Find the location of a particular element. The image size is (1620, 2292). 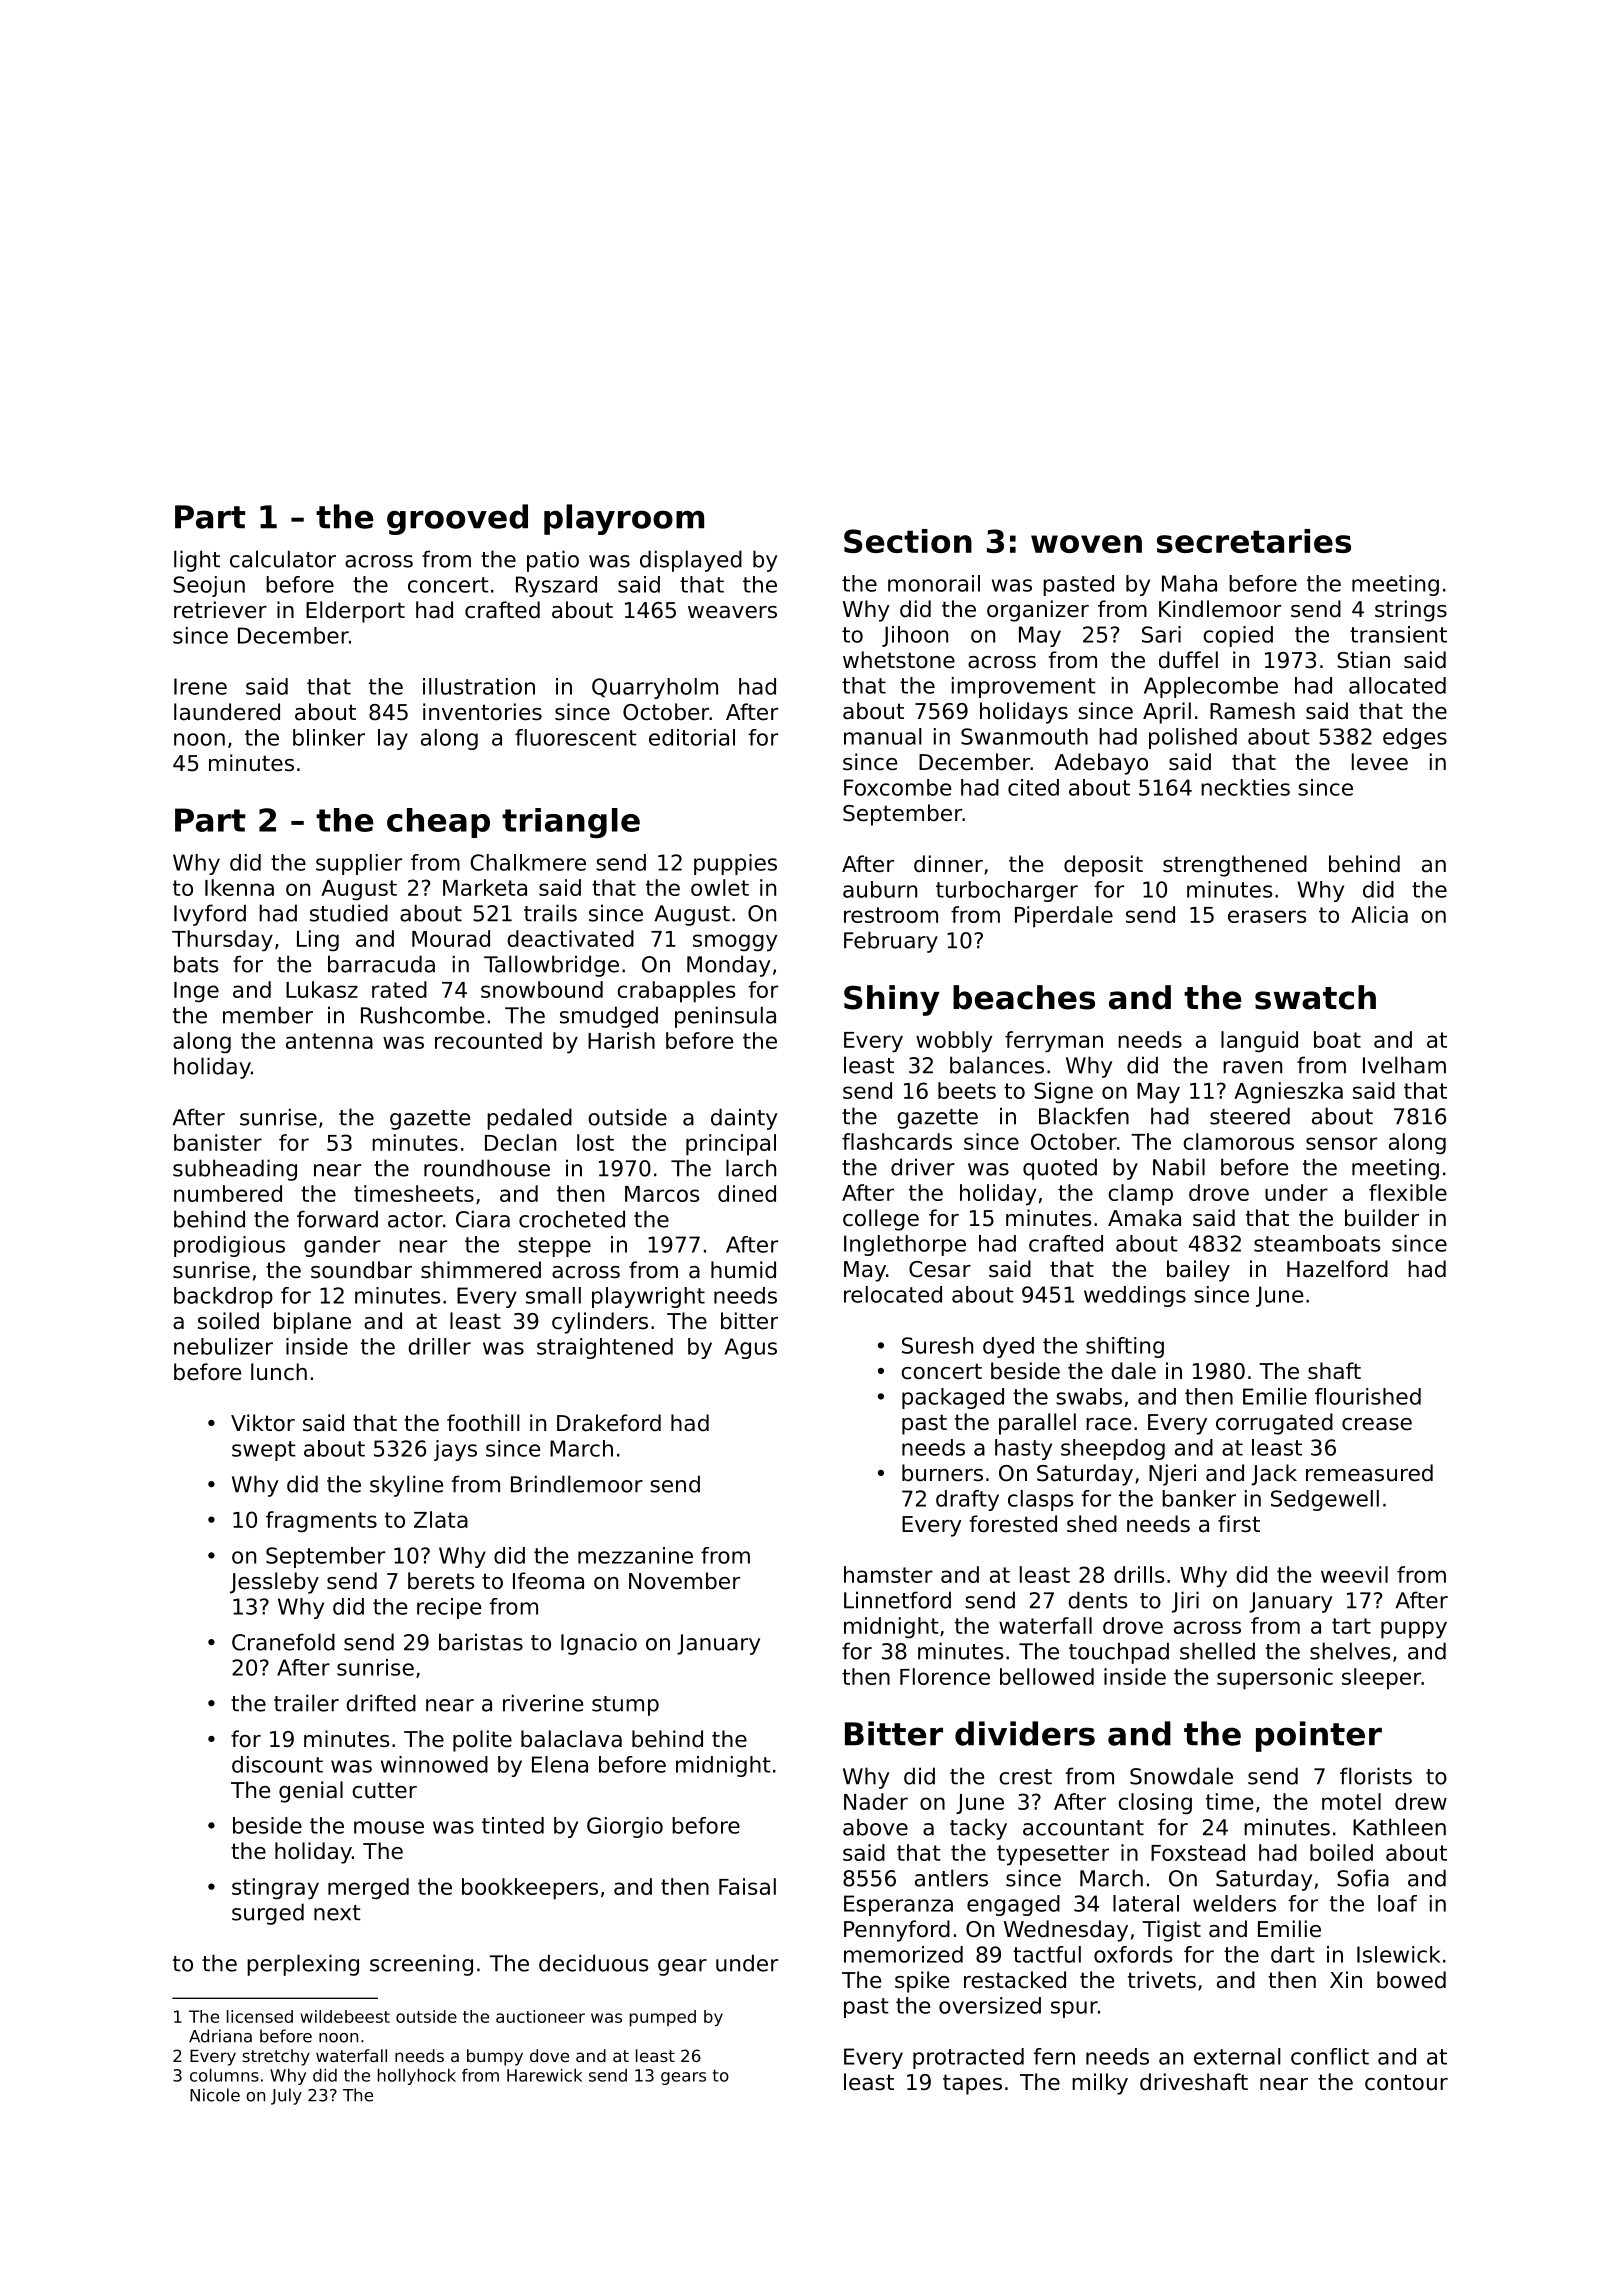

Agus is located at coordinates (751, 1348).
